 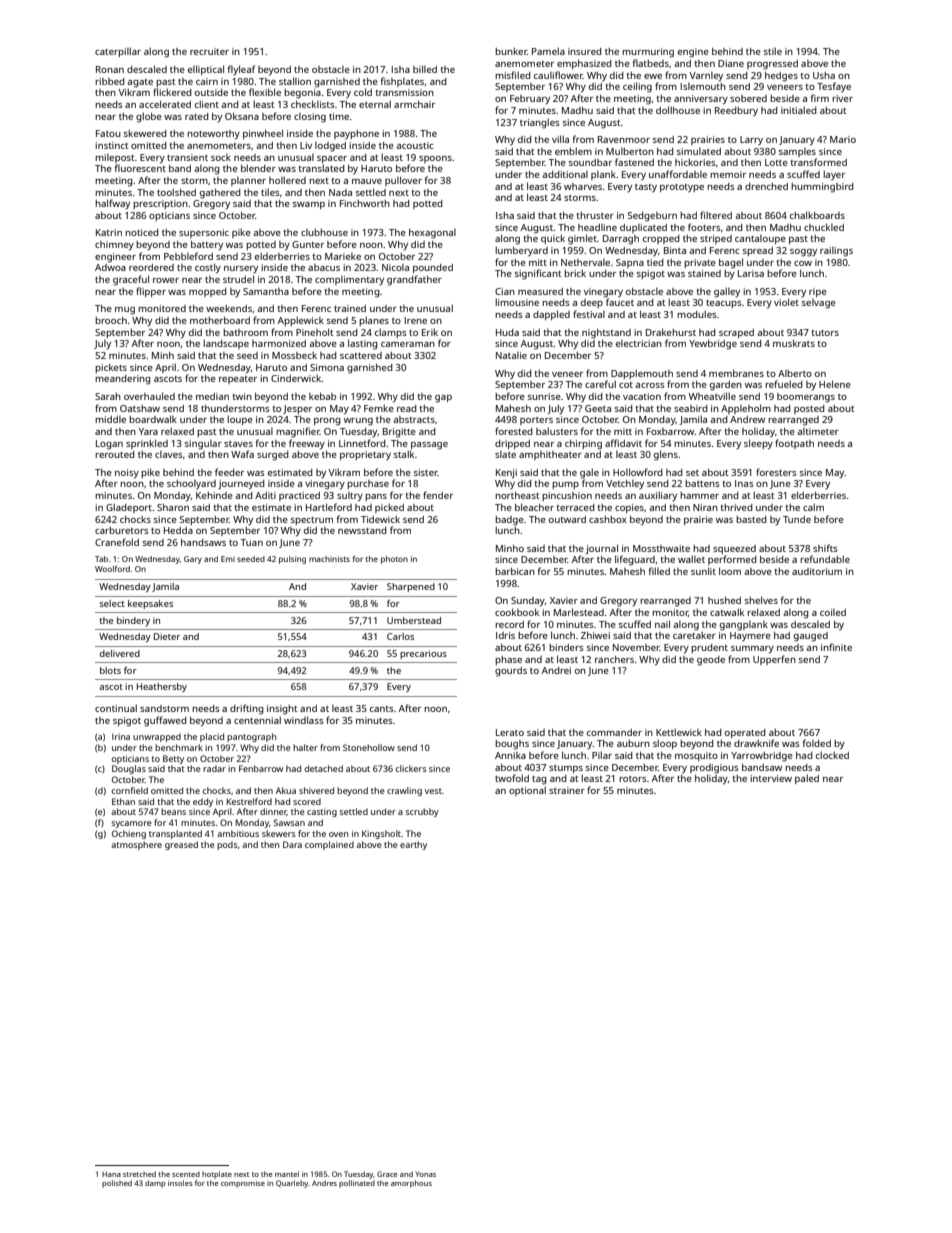 What do you see at coordinates (411, 1184) in the screenshot?
I see `amorphous` at bounding box center [411, 1184].
